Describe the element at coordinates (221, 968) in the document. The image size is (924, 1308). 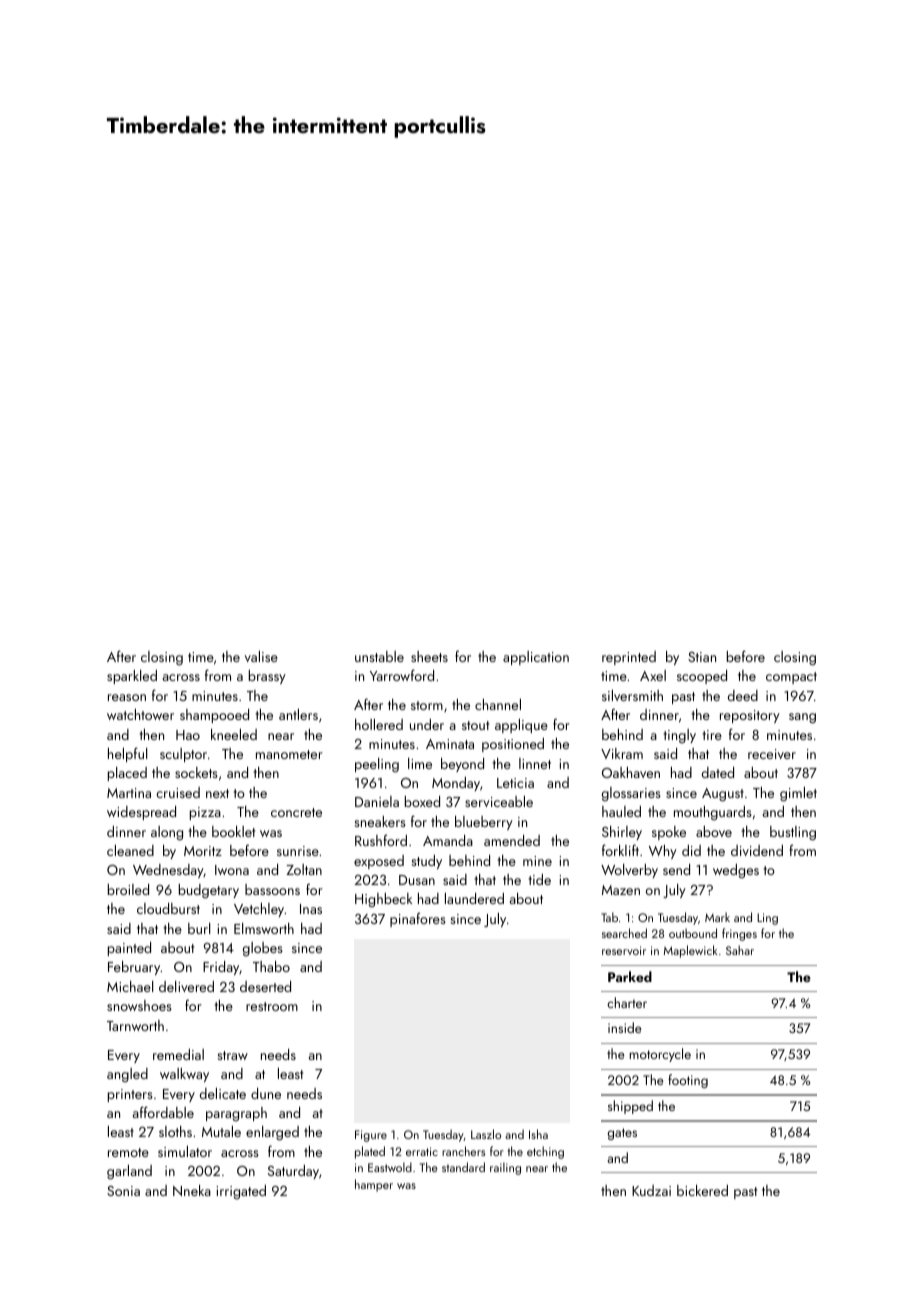
I see `Friday` at that location.
